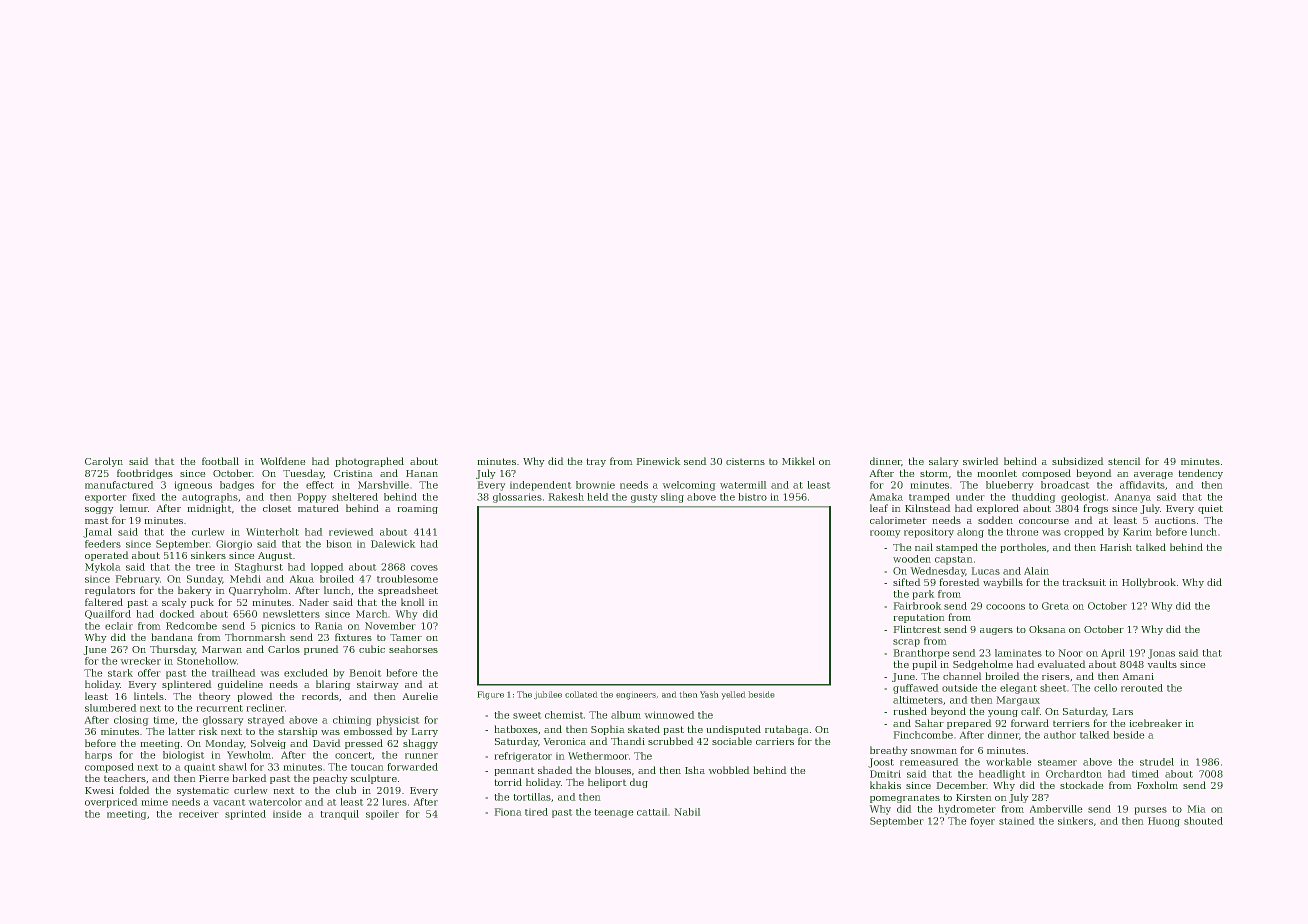 The image size is (1308, 924). Describe the element at coordinates (184, 756) in the screenshot. I see `biologist` at that location.
